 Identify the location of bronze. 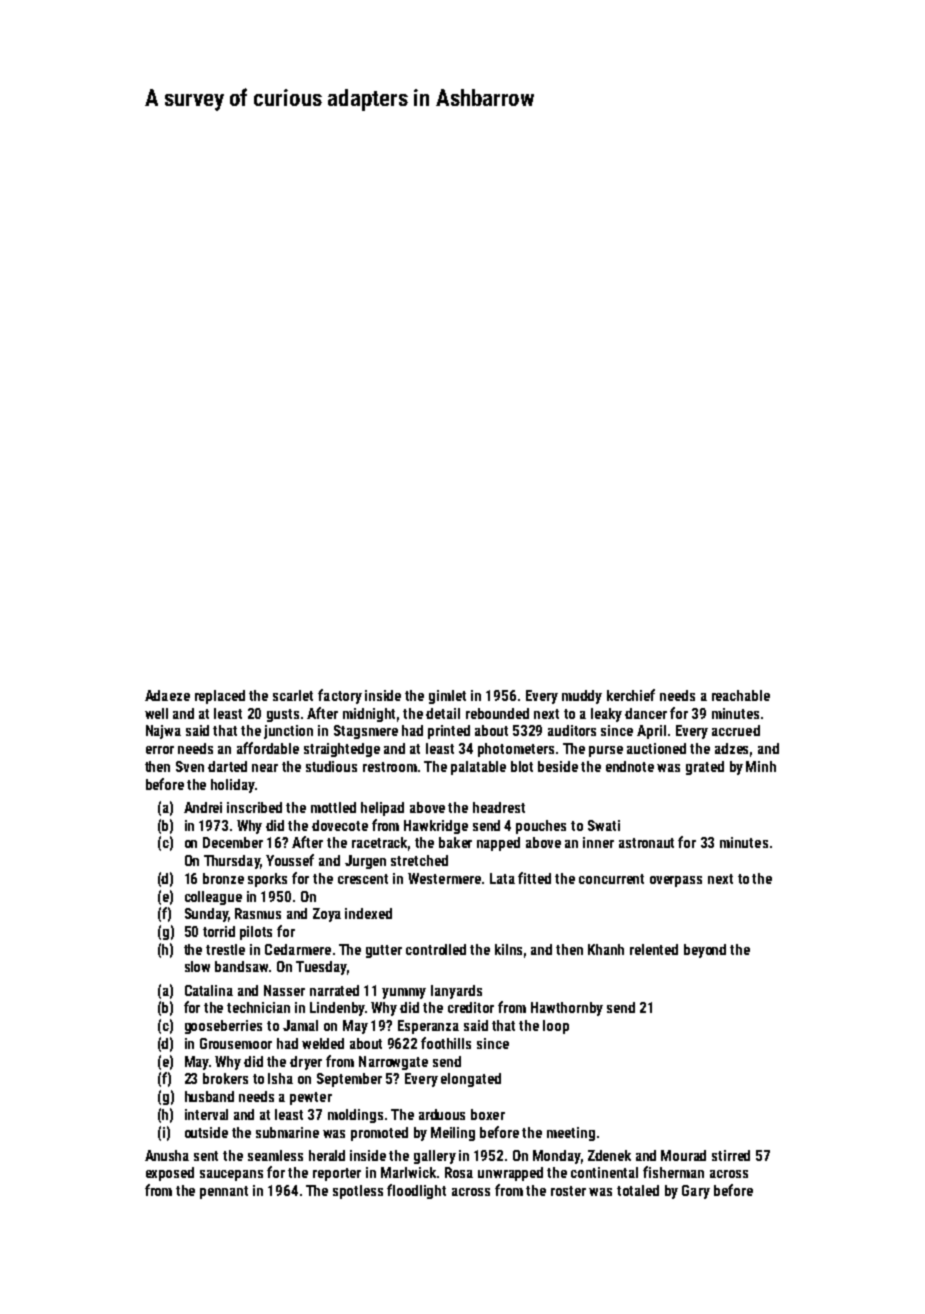
(223, 878).
